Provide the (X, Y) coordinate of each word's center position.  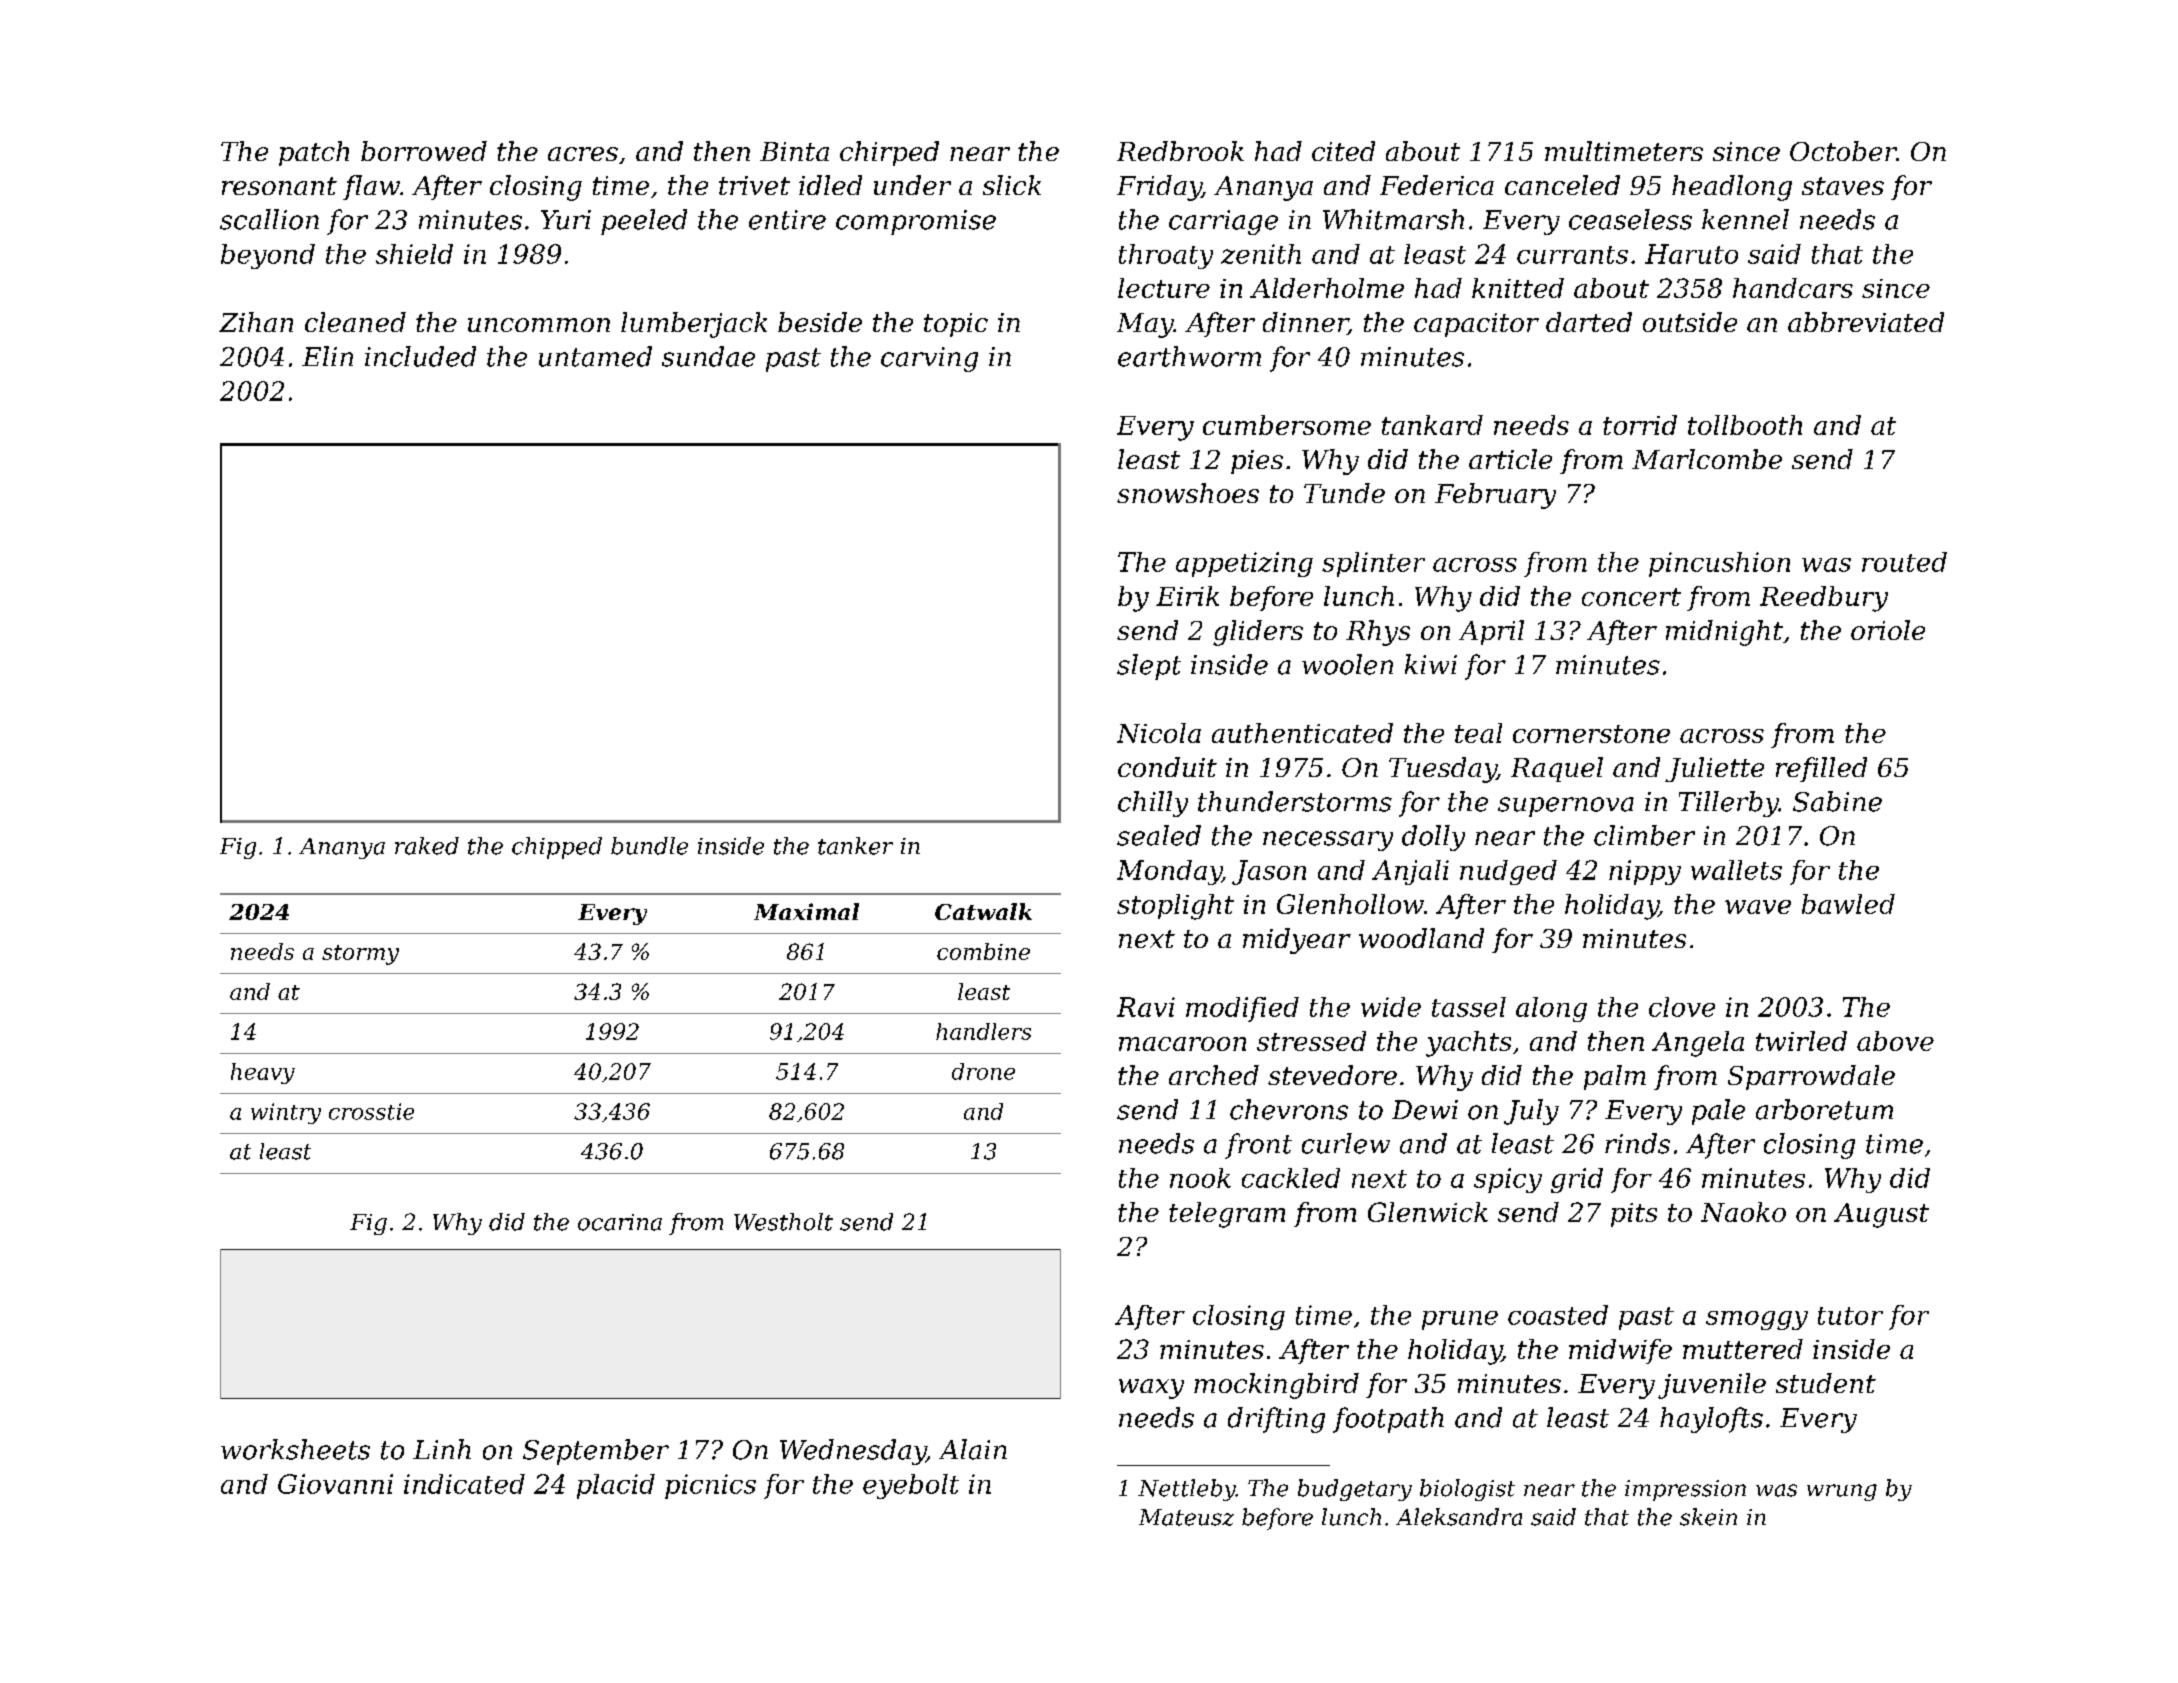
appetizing (1244, 564)
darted (1589, 322)
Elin (327, 356)
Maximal (806, 911)
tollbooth (1745, 425)
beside (820, 322)
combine (983, 951)
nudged (1508, 872)
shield (414, 254)
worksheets (295, 1449)
